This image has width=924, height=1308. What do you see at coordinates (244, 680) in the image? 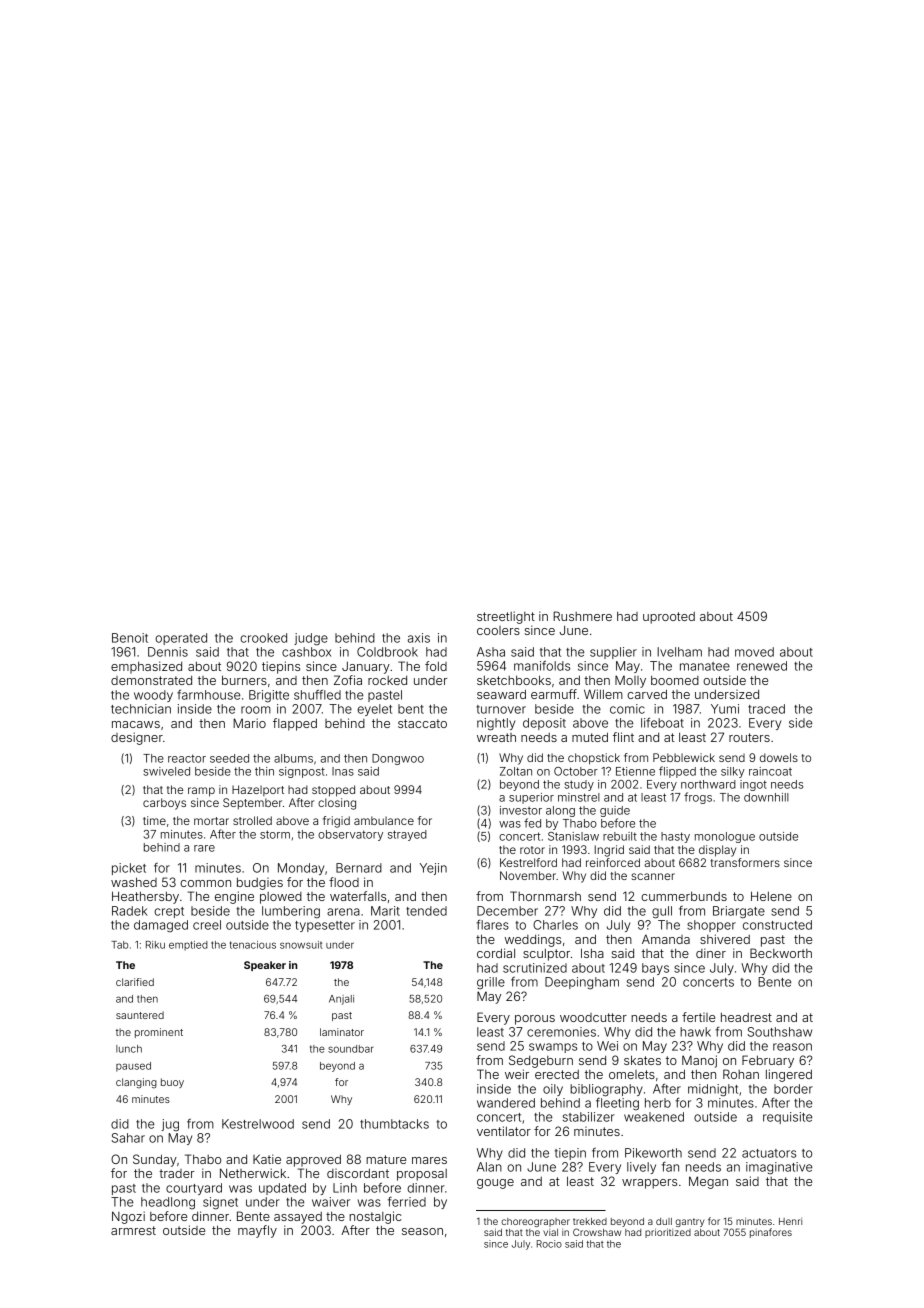
I see `burners` at bounding box center [244, 680].
